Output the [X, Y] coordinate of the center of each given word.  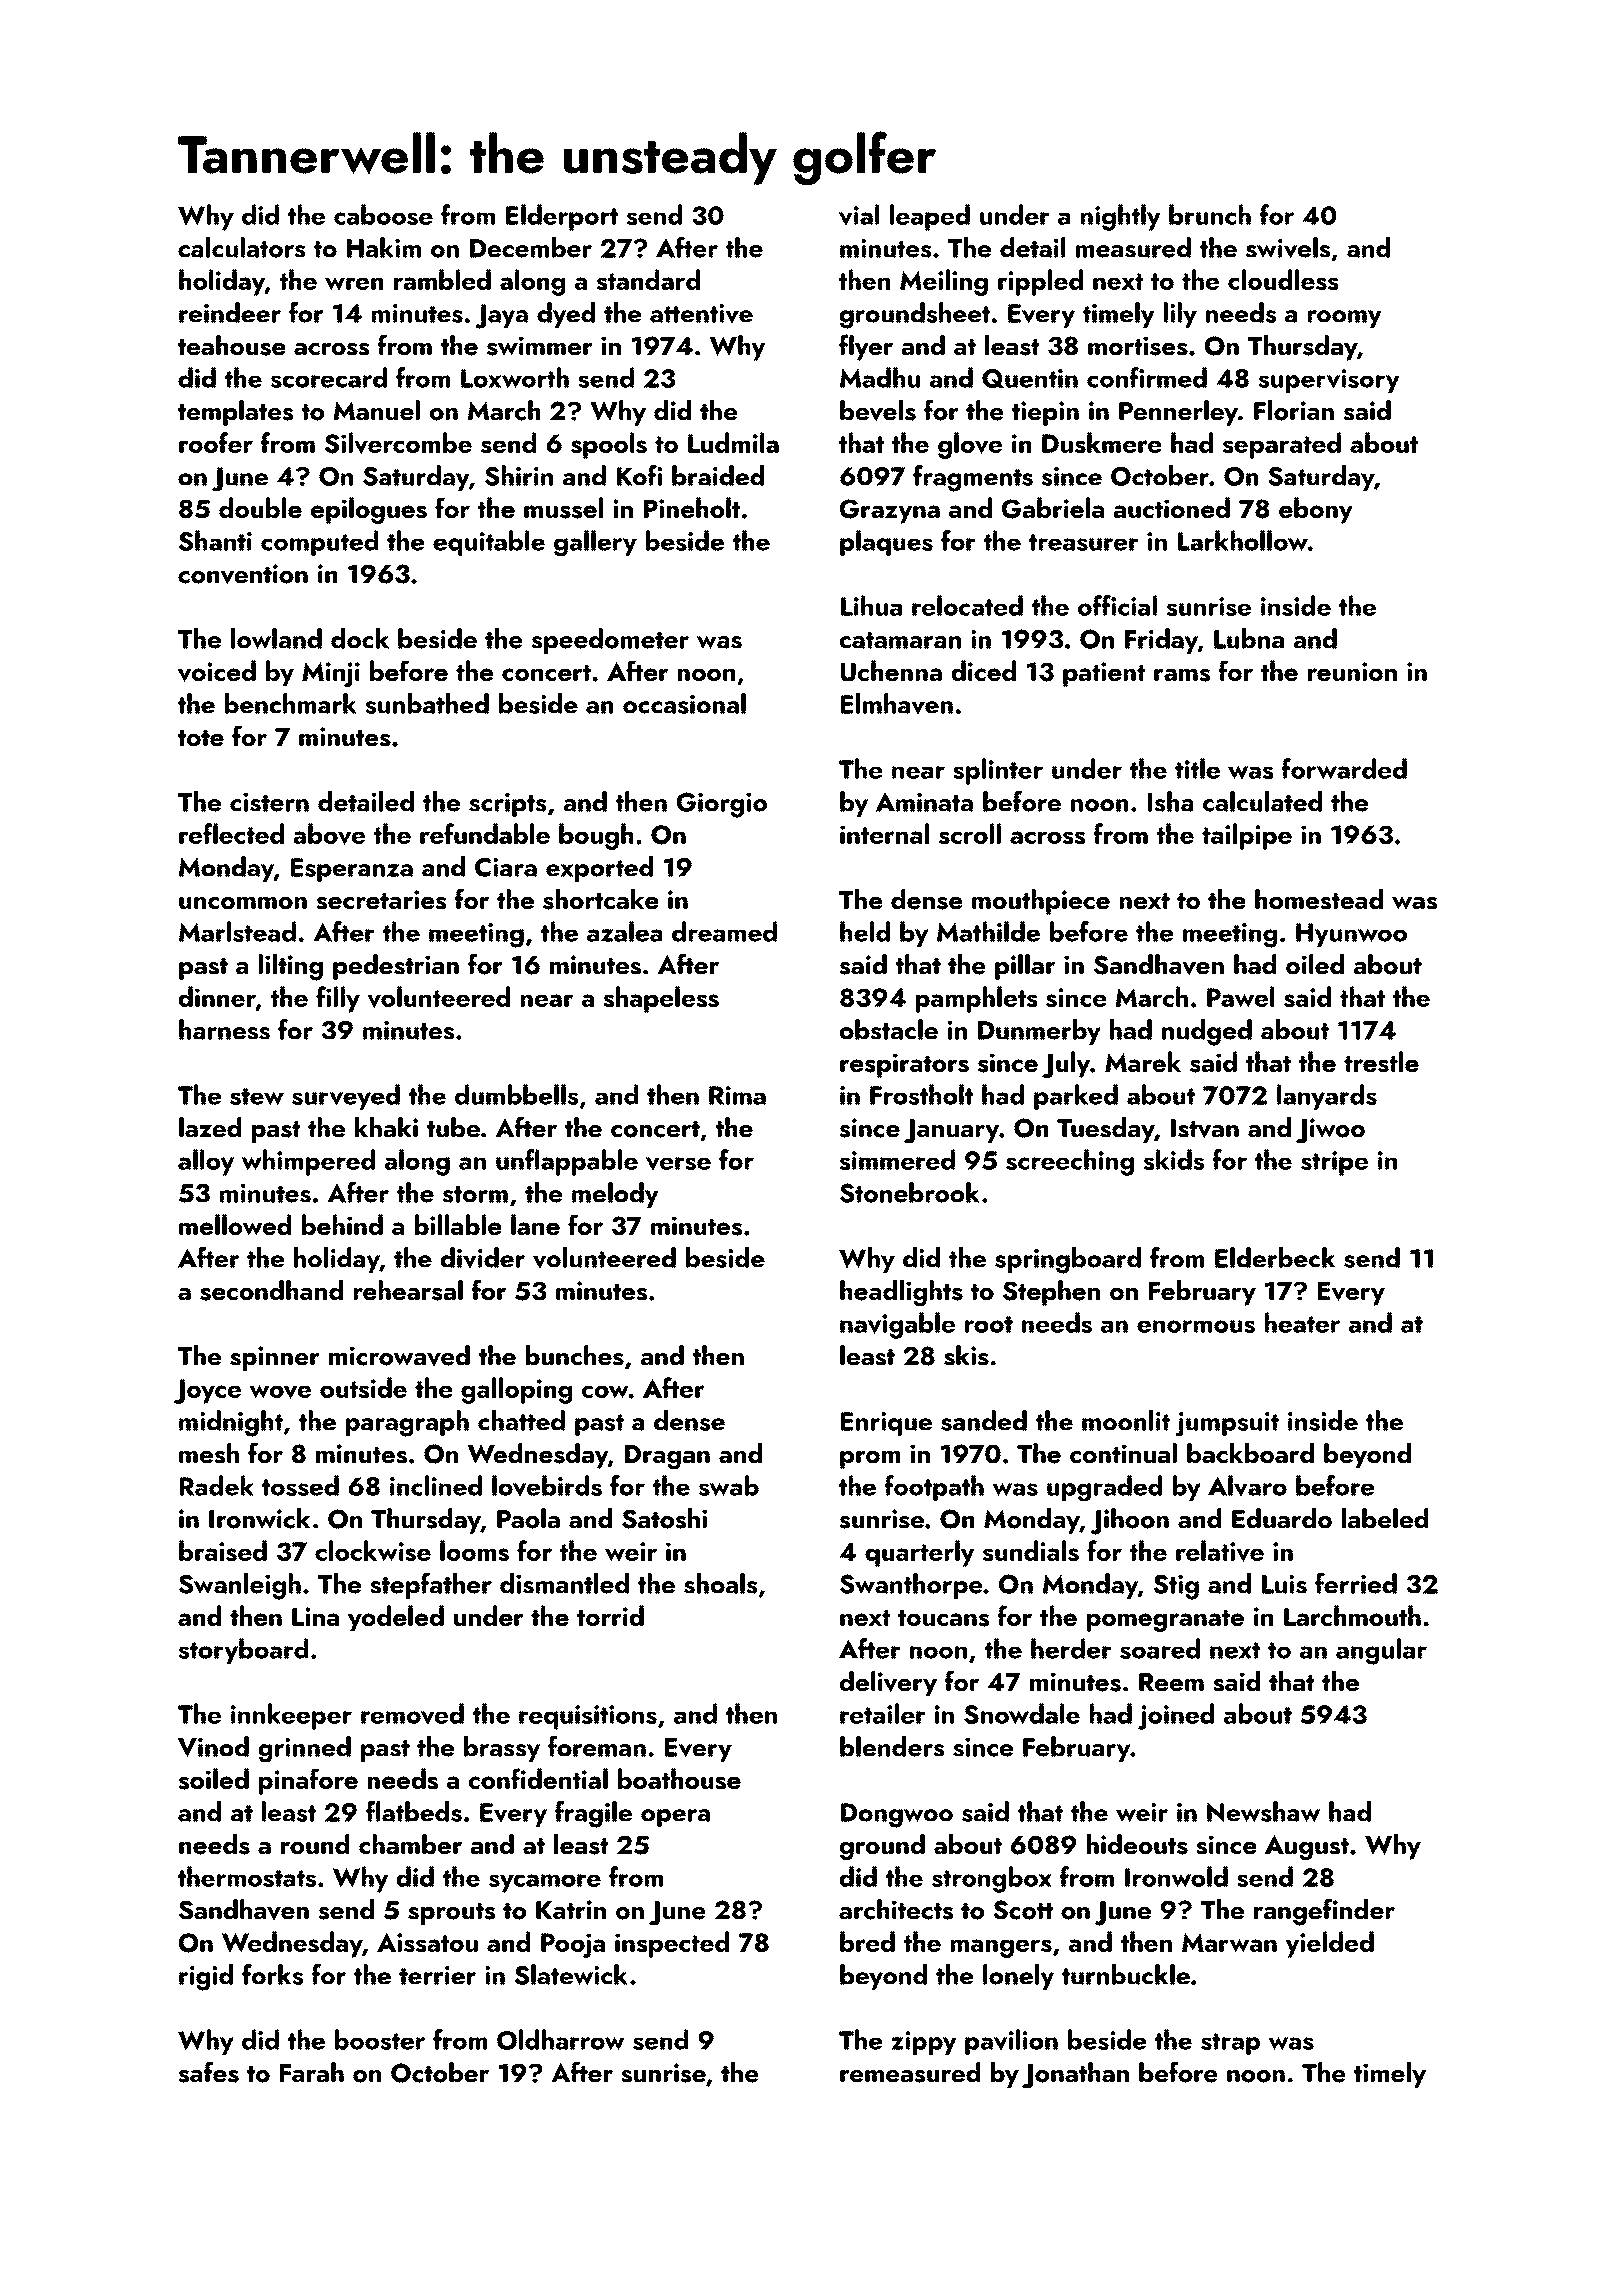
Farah [312, 2072]
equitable [489, 543]
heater [1302, 1322]
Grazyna [890, 511]
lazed [210, 1127]
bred [867, 1941]
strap [1230, 2044]
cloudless [1283, 279]
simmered [897, 1159]
